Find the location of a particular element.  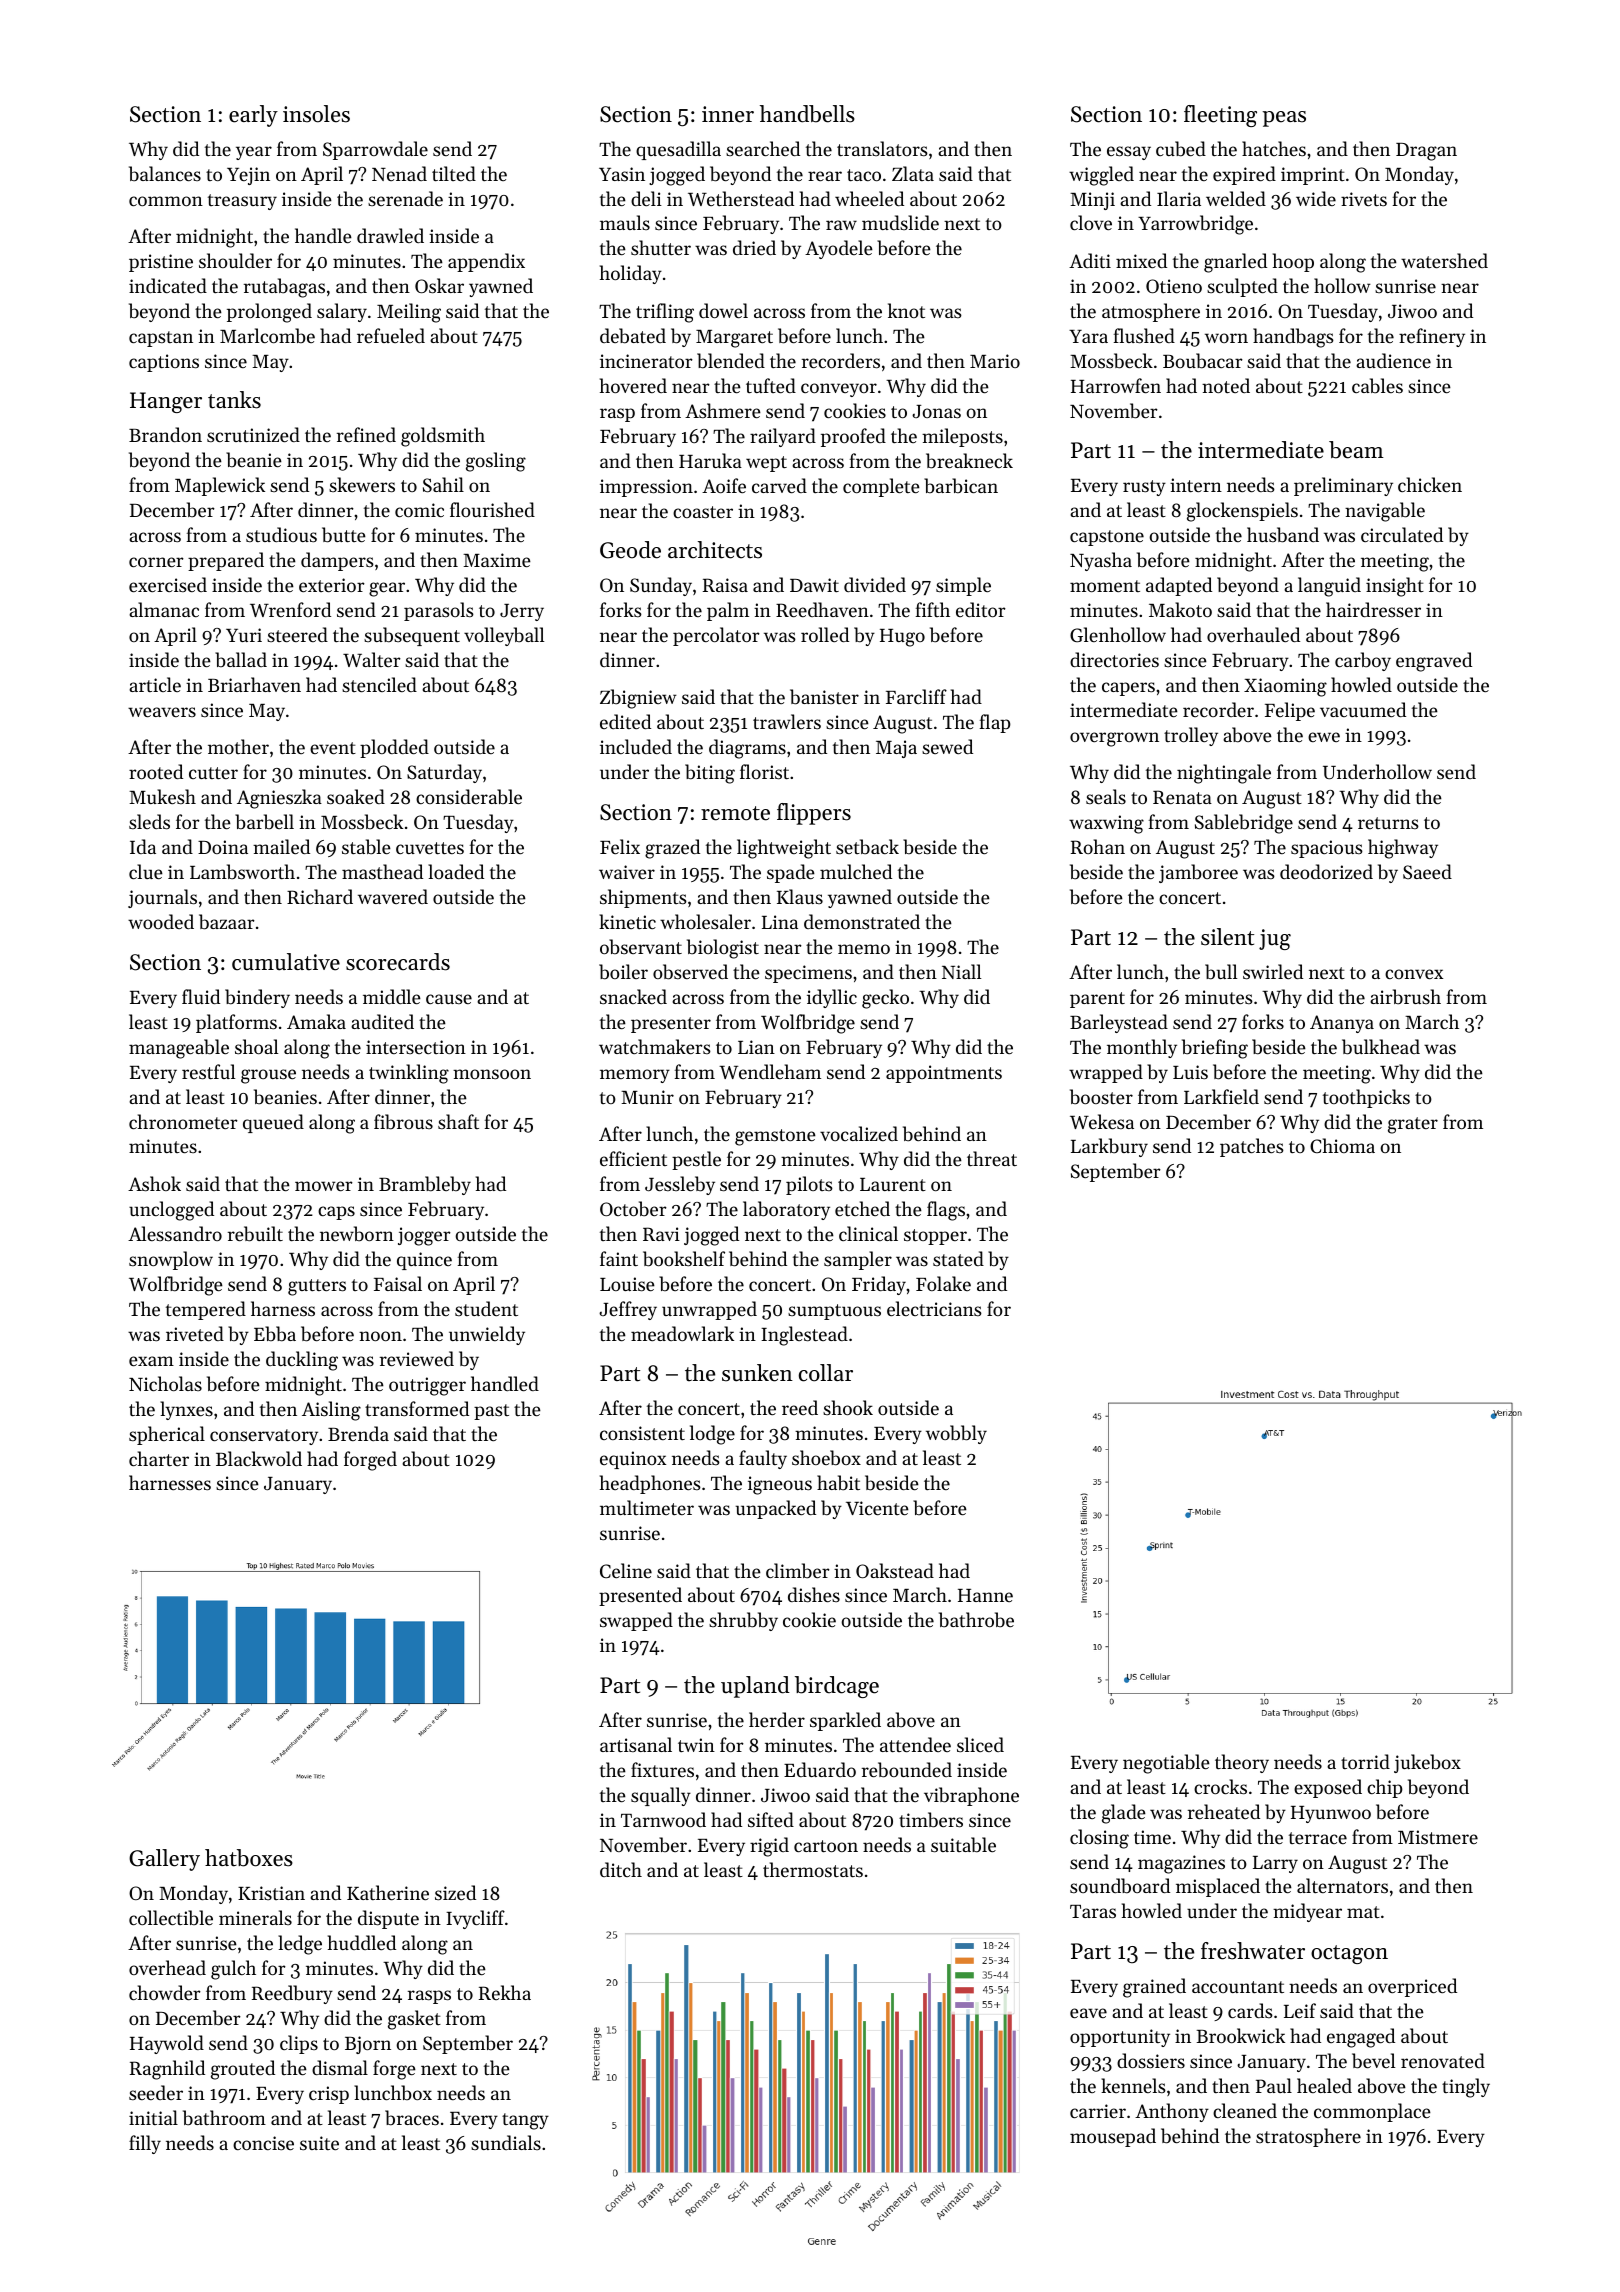

Larkbury is located at coordinates (1109, 1147).
